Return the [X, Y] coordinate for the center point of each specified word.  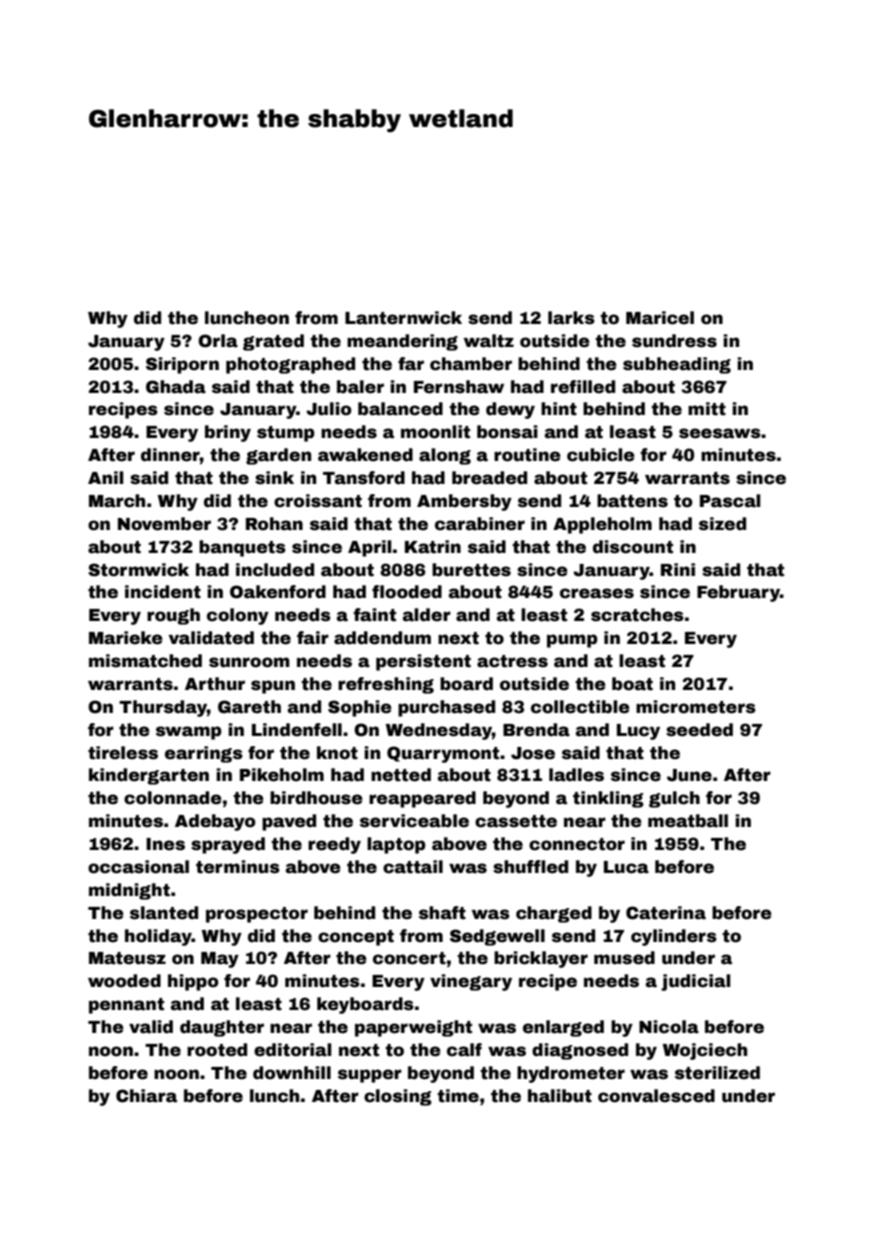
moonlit [435, 432]
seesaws [720, 433]
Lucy [638, 732]
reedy [334, 845]
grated [273, 342]
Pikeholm [282, 775]
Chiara [146, 1096]
